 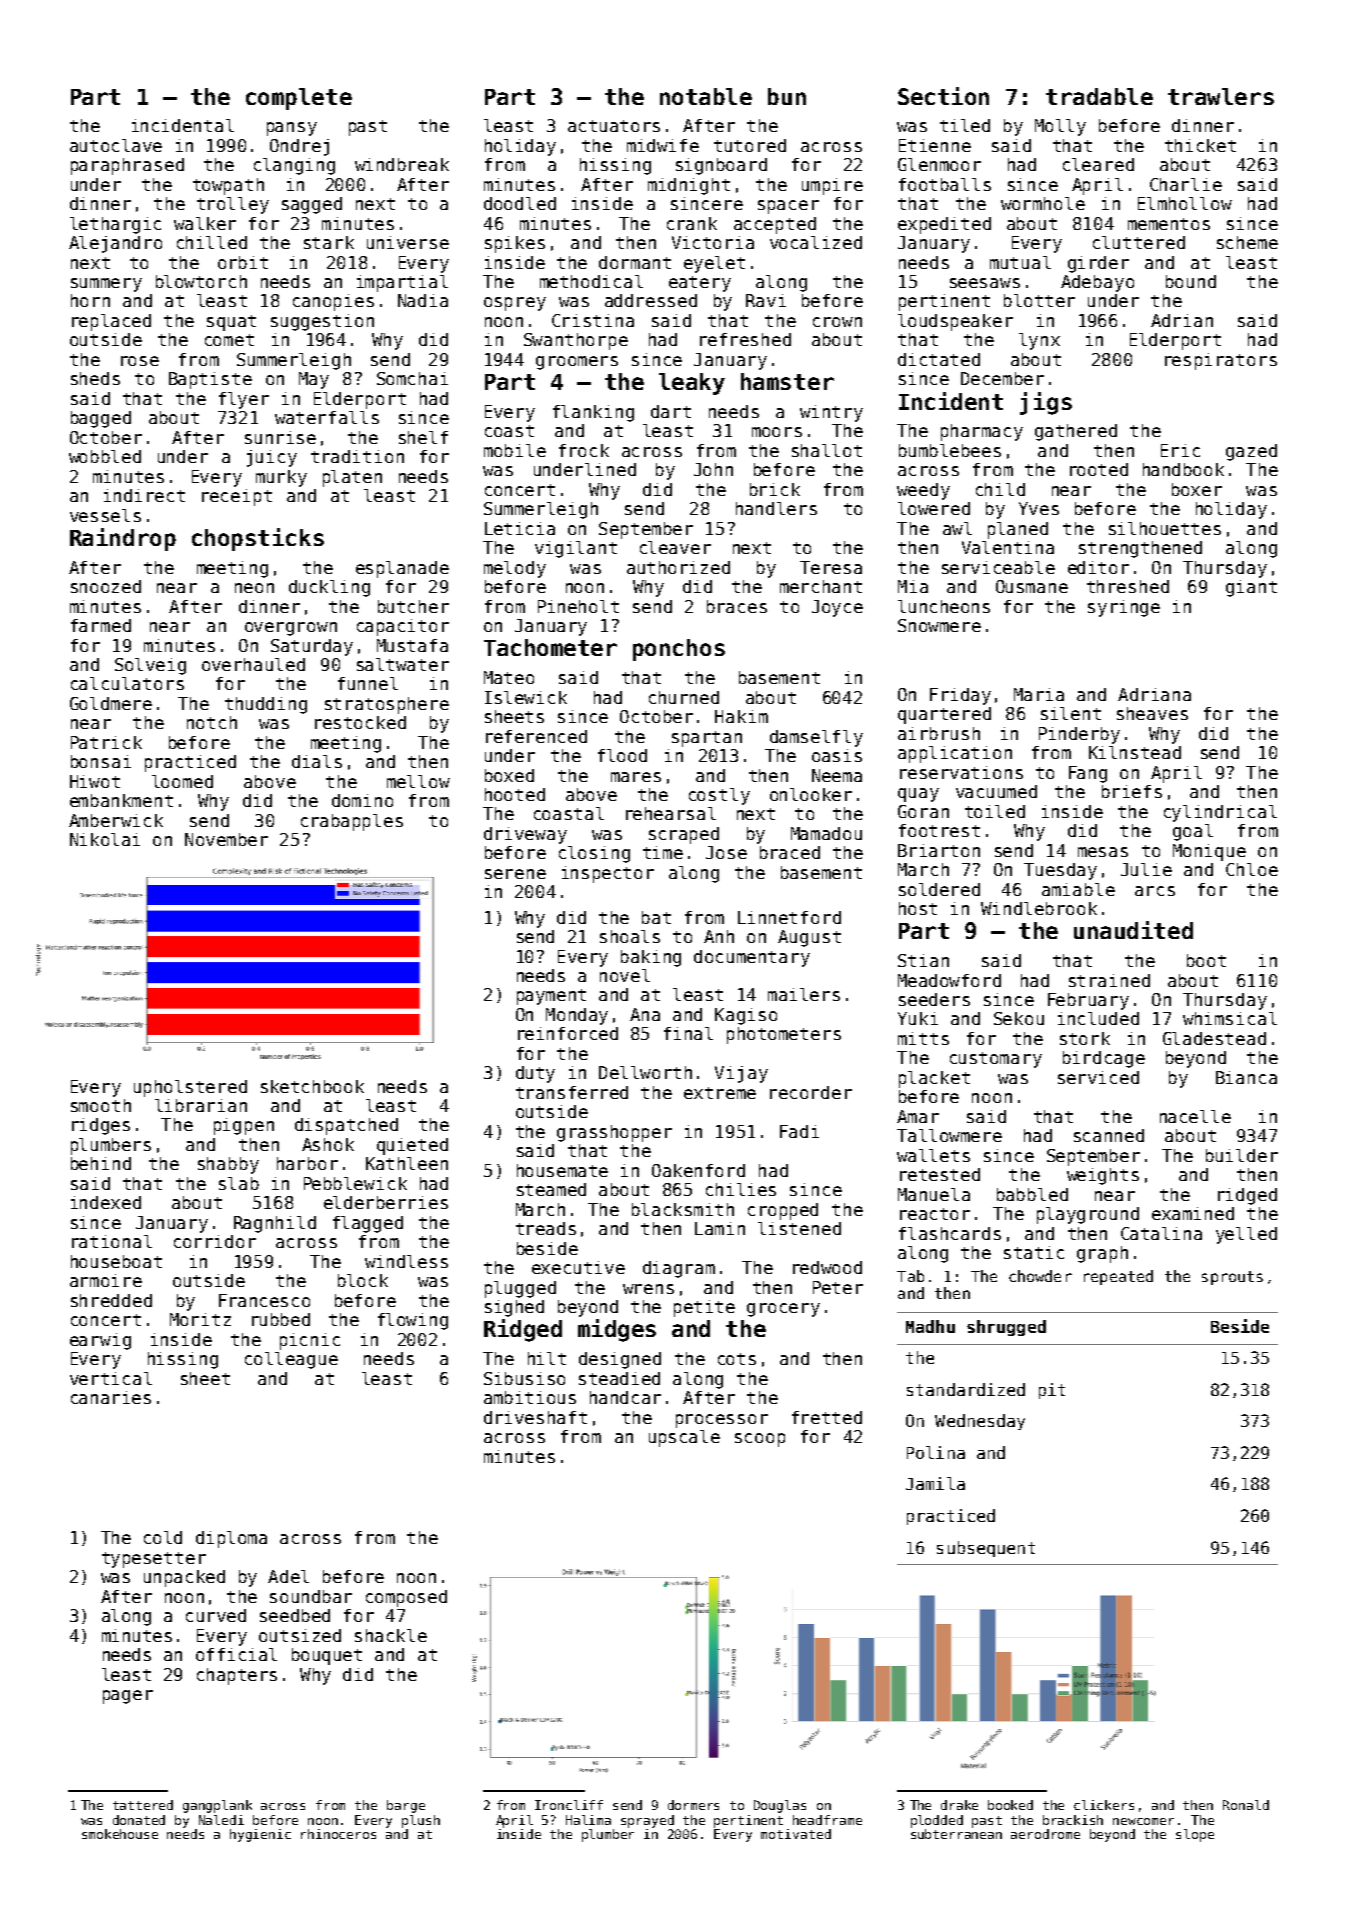 I want to click on static, so click(x=1034, y=1252).
